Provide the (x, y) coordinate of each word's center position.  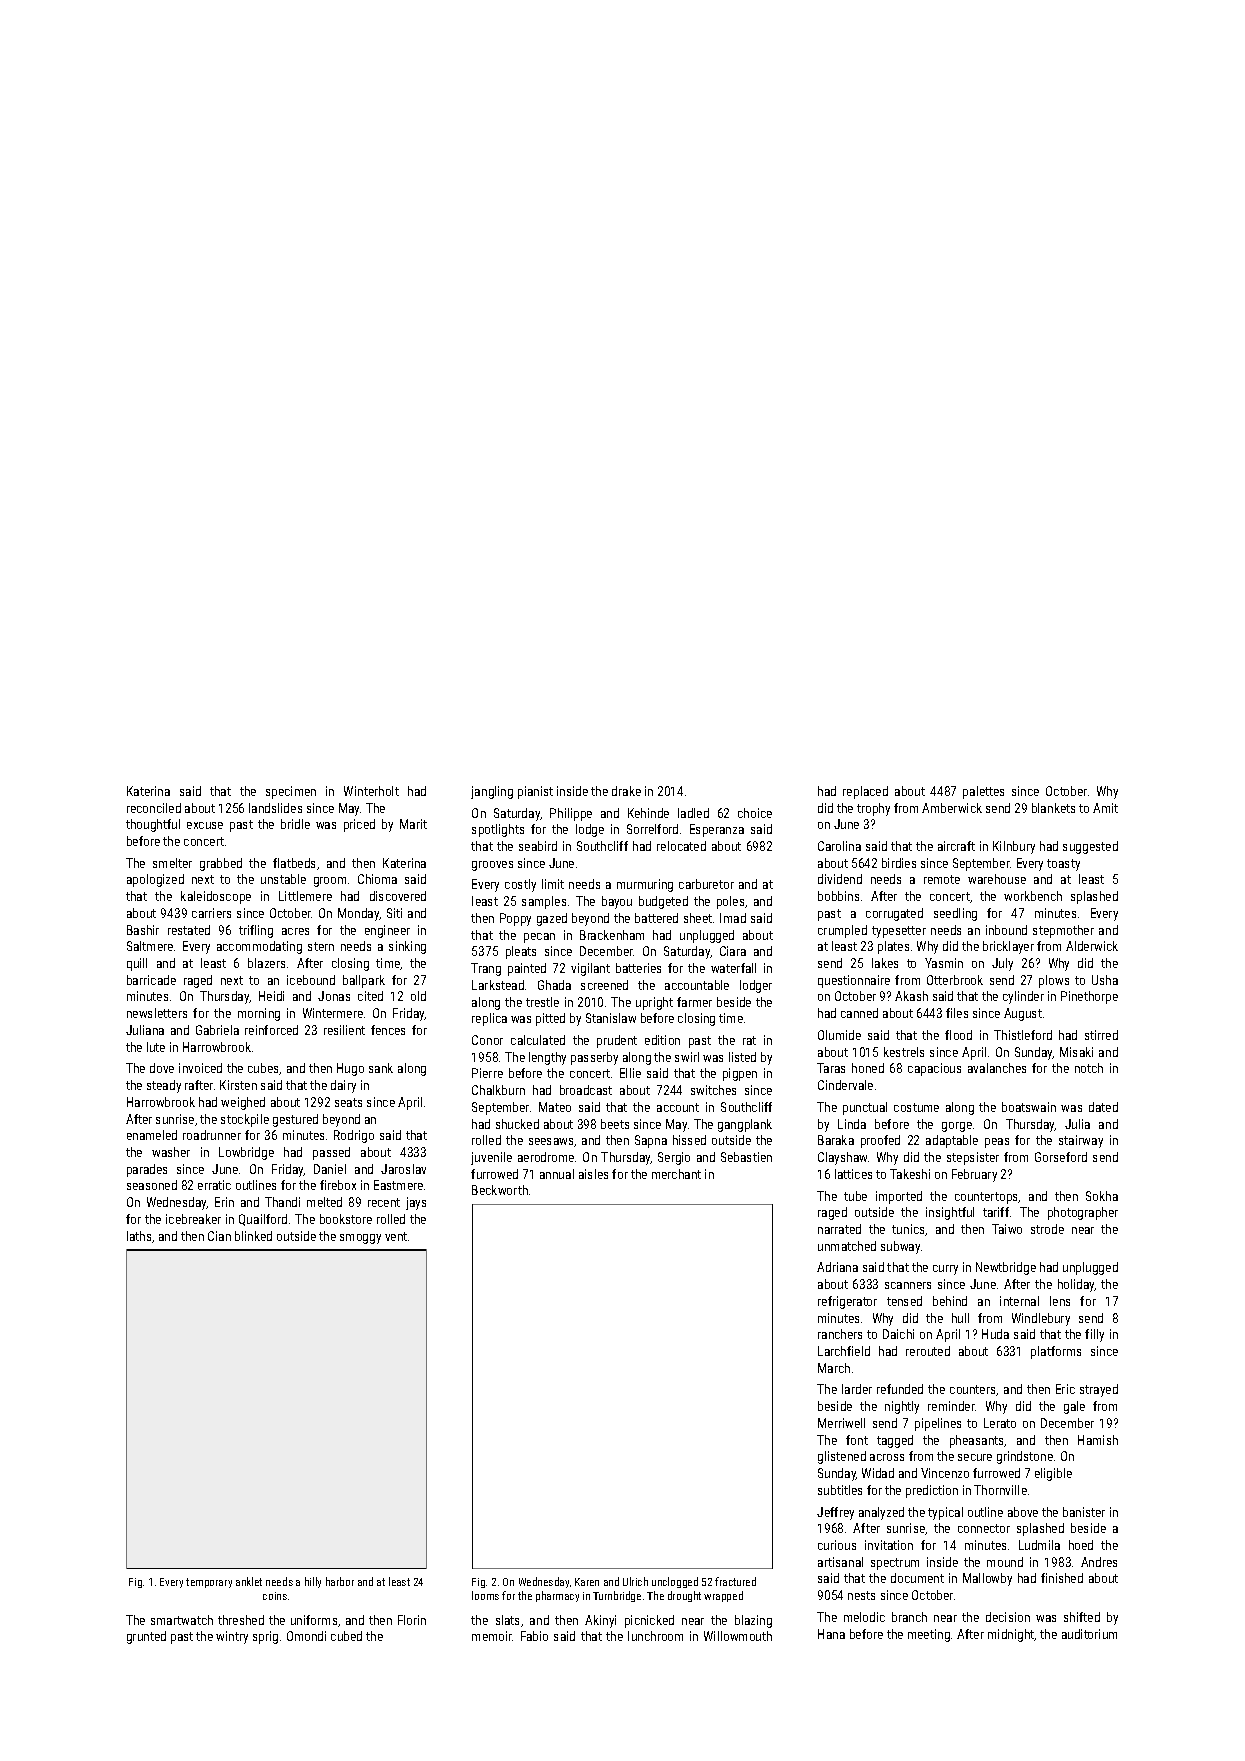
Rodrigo (354, 1136)
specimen (291, 792)
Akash (911, 996)
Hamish (1098, 1440)
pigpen (740, 1074)
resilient (344, 1030)
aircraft (956, 846)
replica (489, 1019)
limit (553, 884)
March (834, 1368)
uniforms (314, 1620)
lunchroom (655, 1636)
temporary (209, 1583)
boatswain (1029, 1107)
